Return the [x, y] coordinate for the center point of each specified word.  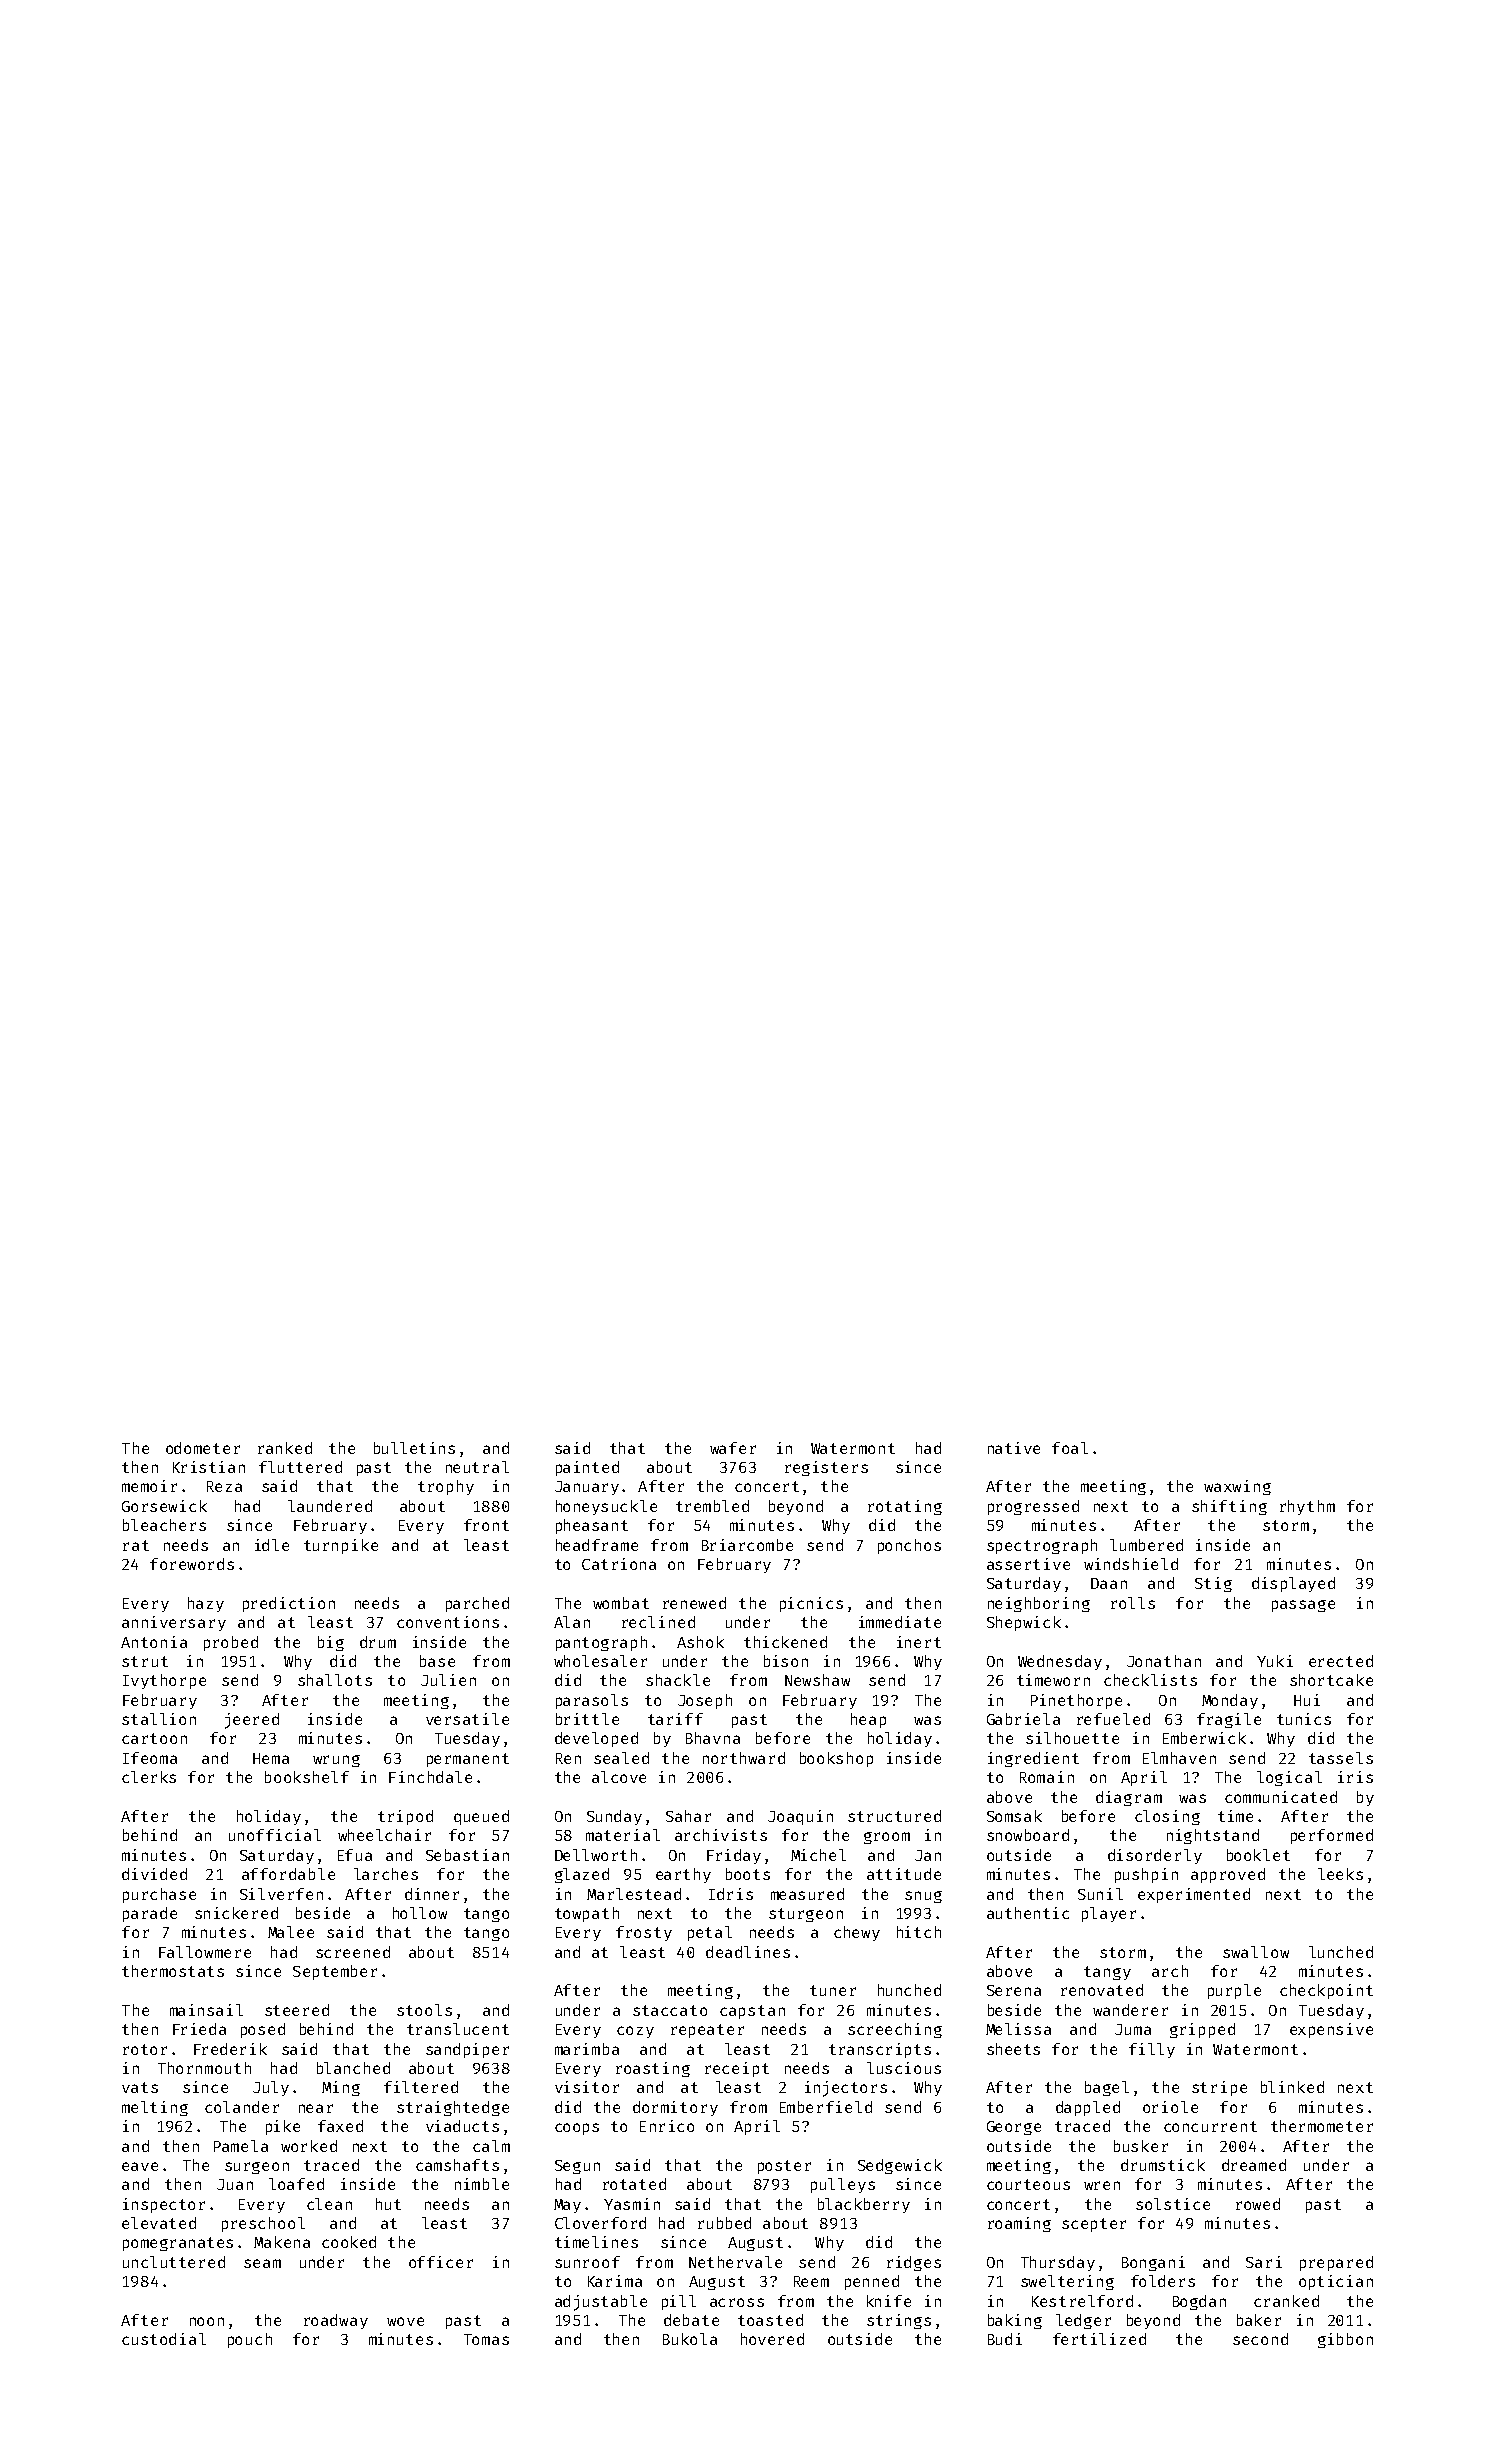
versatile [467, 1719]
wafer [733, 1448]
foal [1070, 1448]
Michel [818, 1855]
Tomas [486, 2339]
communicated [1281, 1797]
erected [1341, 1661]
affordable [288, 1874]
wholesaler [600, 1661]
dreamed [1254, 2165]
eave [140, 2166]
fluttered [300, 1467]
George [1014, 2128]
